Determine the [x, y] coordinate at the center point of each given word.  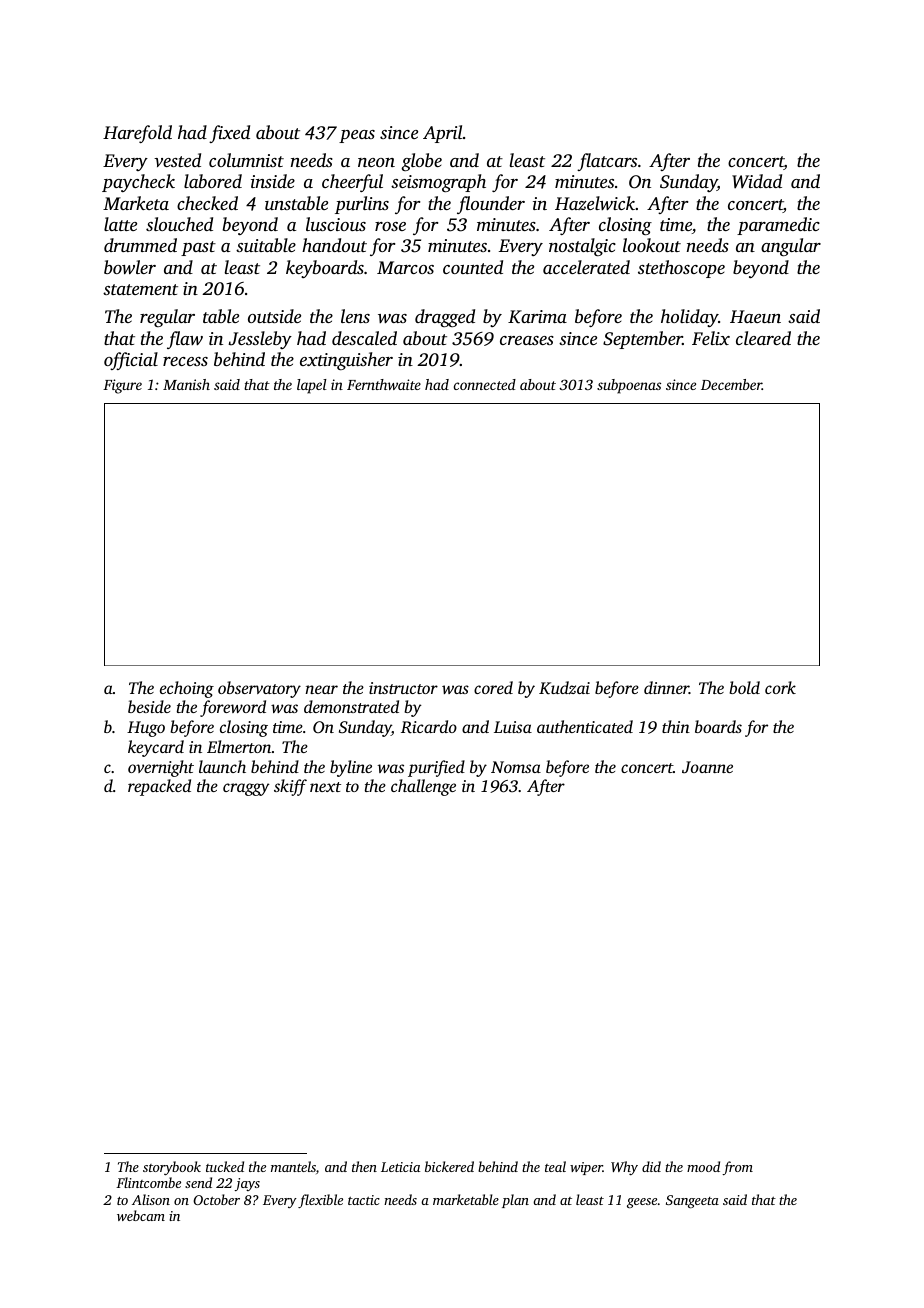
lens [355, 316]
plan [515, 1201]
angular [791, 247]
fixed [229, 134]
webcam [141, 1215]
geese [642, 1203]
